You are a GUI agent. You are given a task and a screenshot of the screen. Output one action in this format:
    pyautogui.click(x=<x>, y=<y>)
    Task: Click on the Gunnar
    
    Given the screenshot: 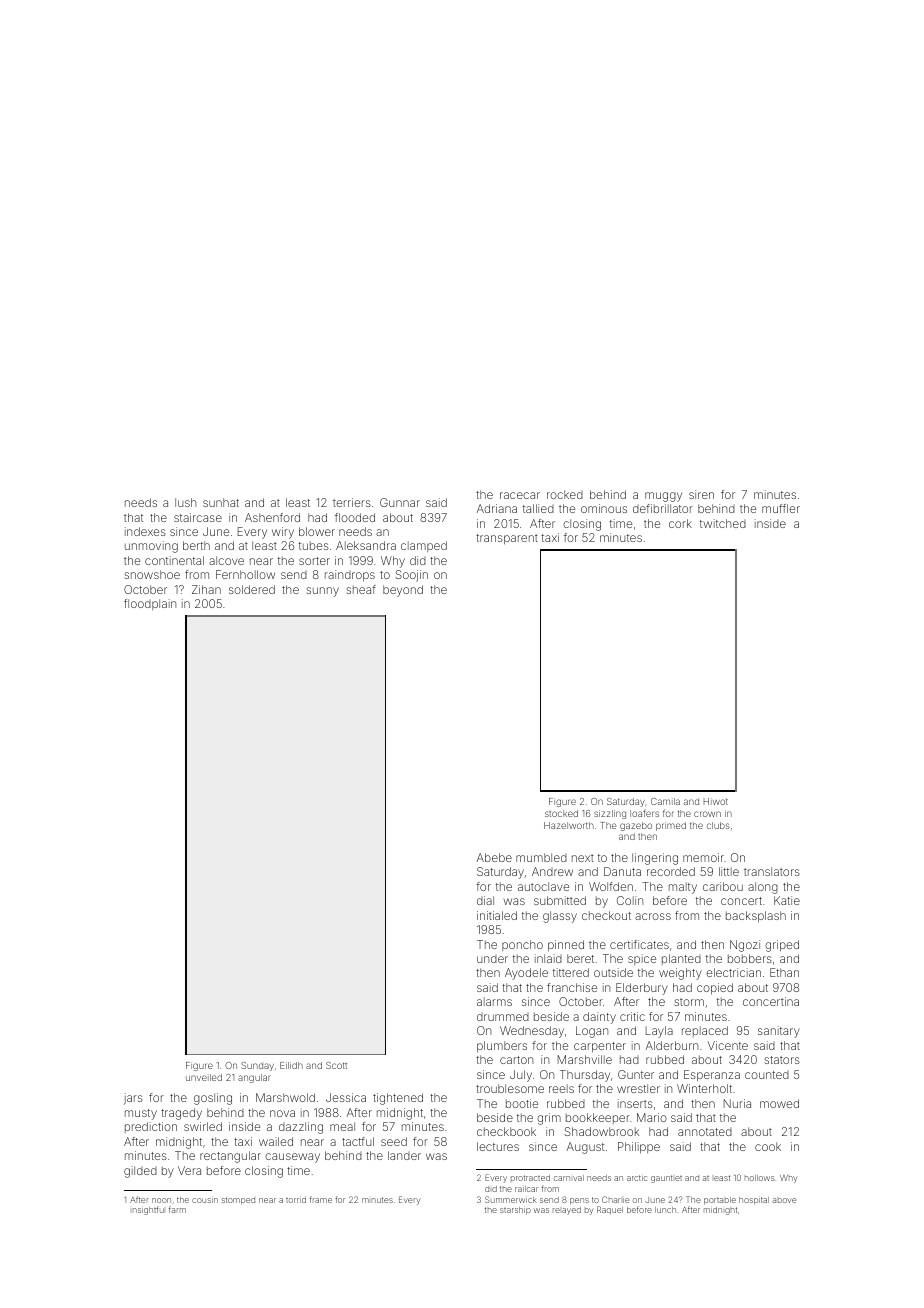 What is the action you would take?
    pyautogui.click(x=400, y=502)
